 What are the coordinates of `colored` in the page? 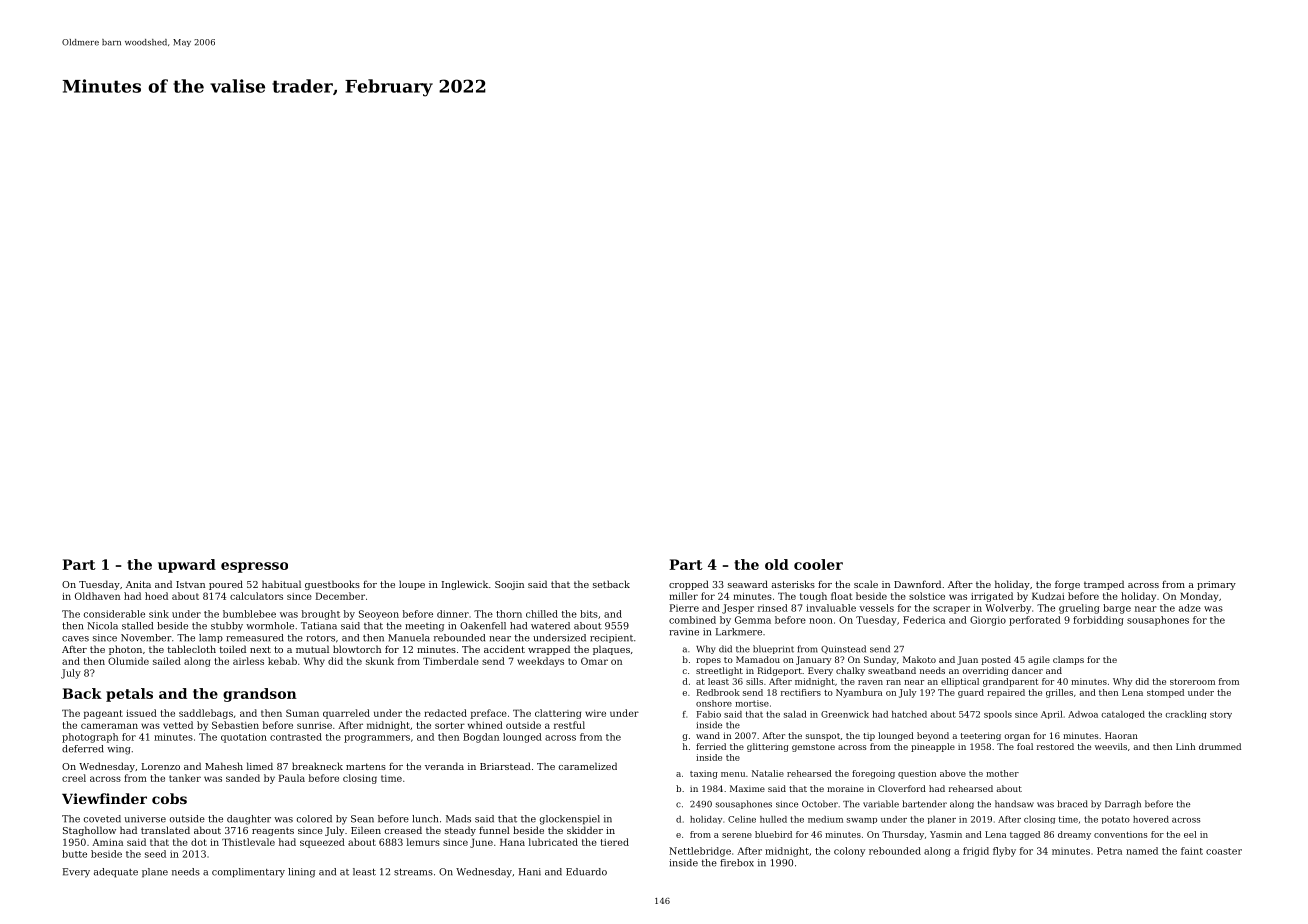 It's located at (314, 819).
